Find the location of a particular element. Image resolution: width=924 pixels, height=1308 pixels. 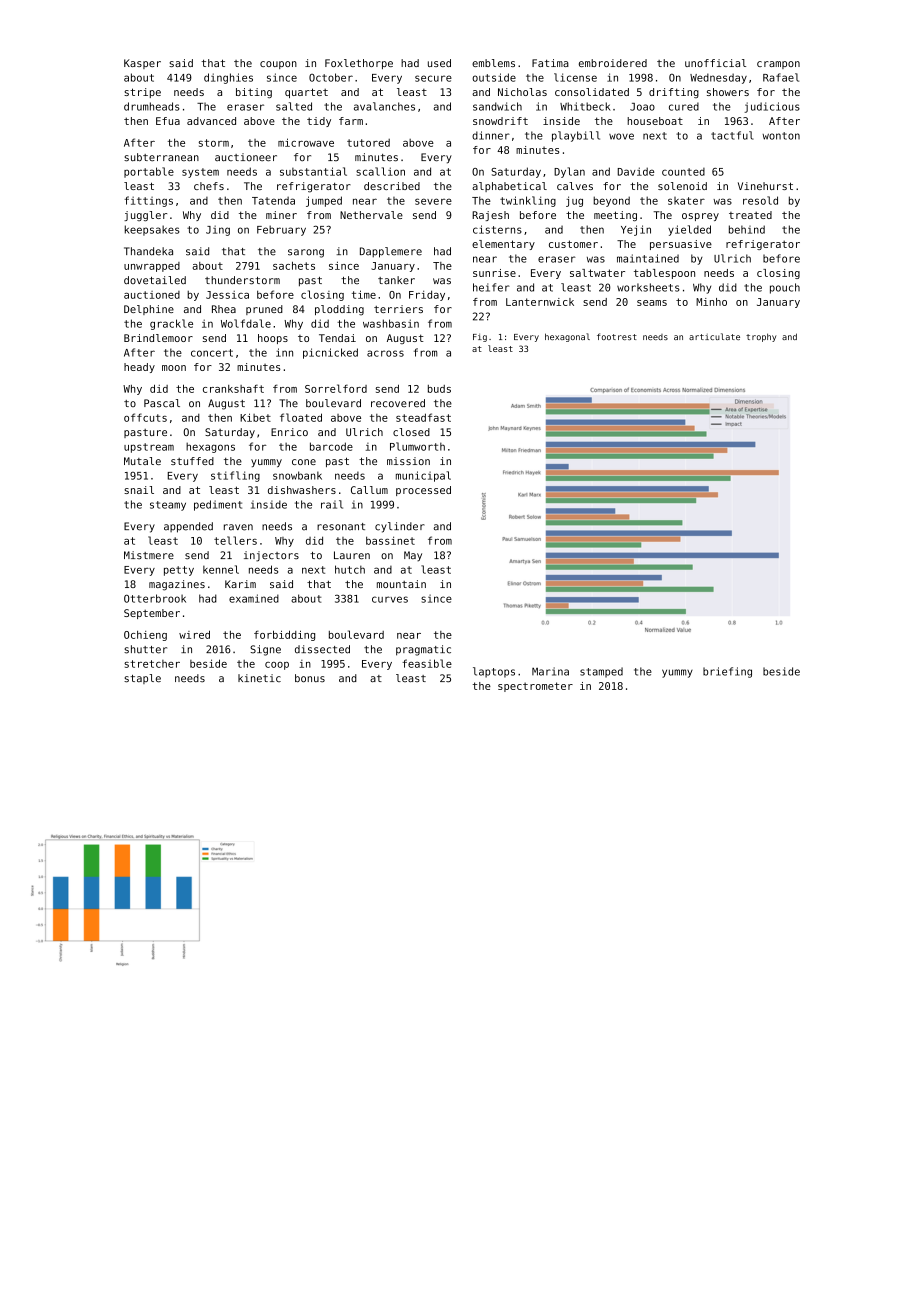

snail is located at coordinates (139, 490).
